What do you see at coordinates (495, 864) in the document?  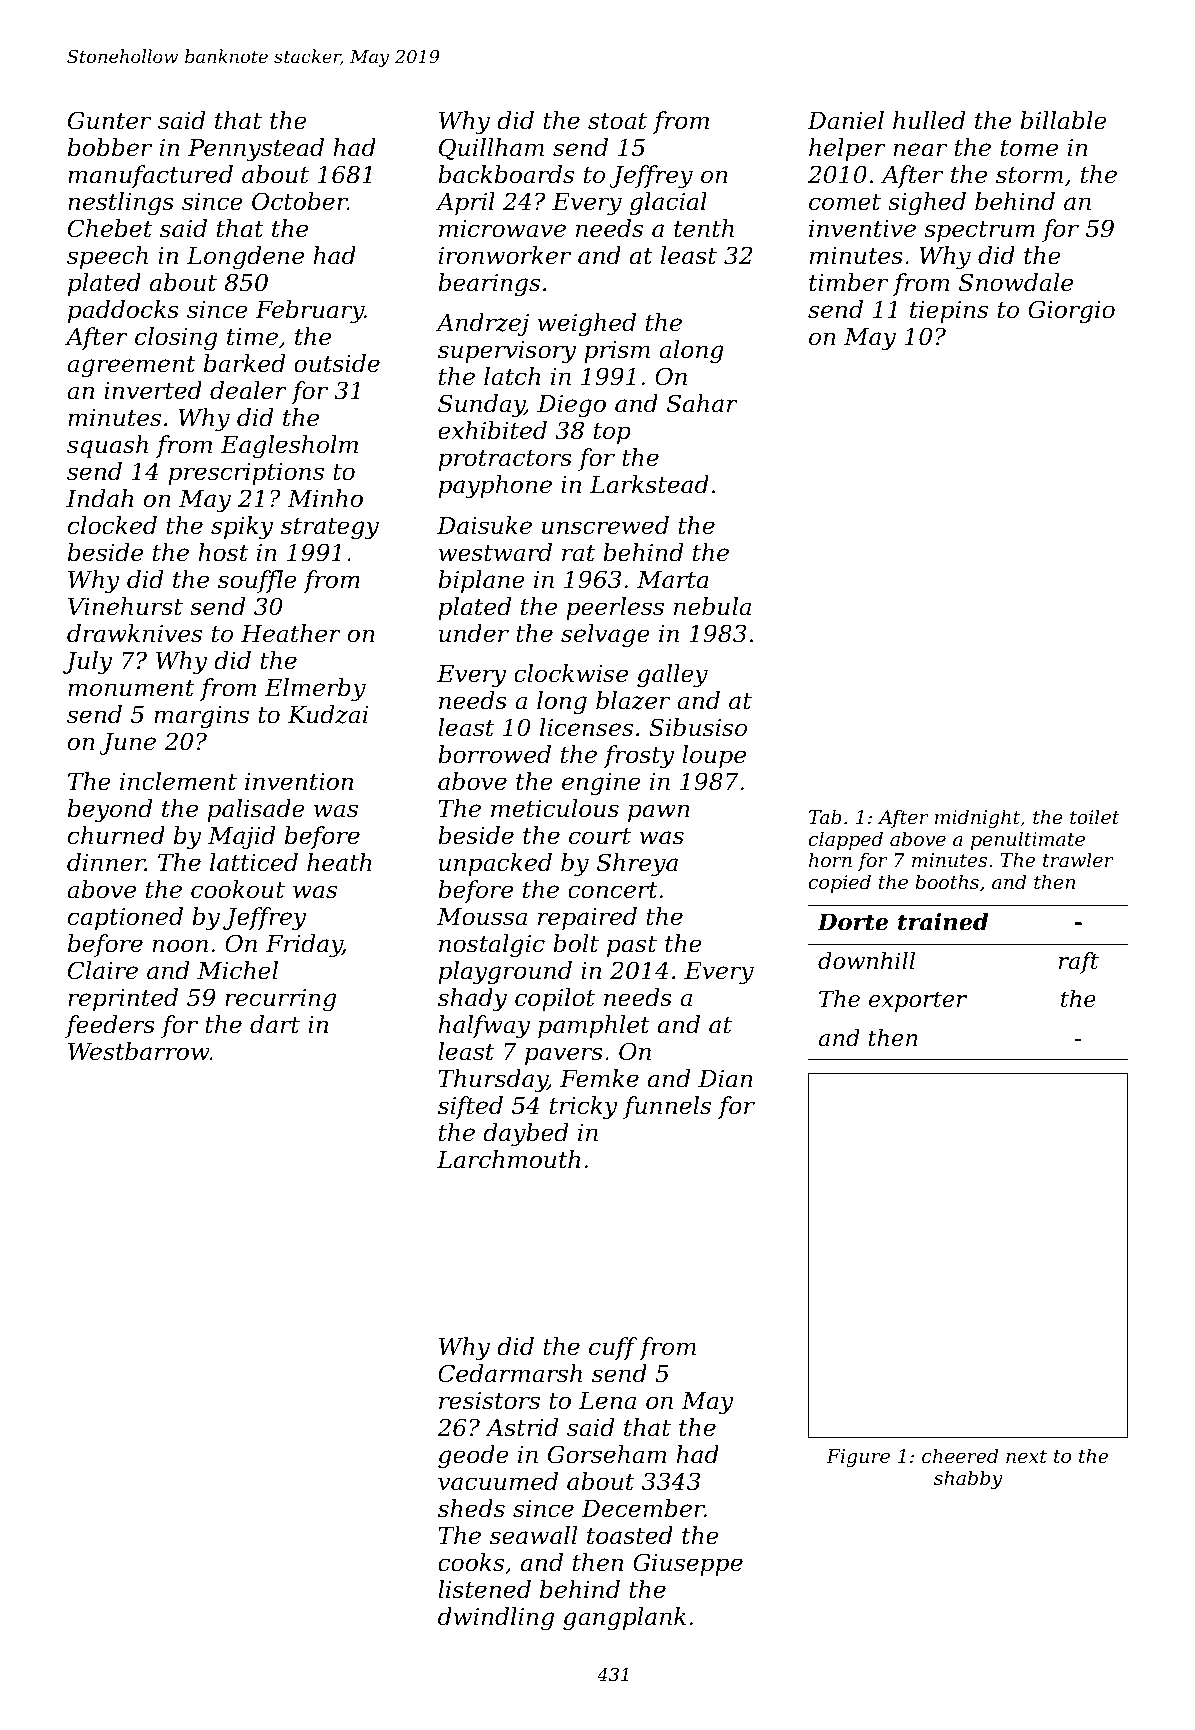 I see `unpacked` at bounding box center [495, 864].
